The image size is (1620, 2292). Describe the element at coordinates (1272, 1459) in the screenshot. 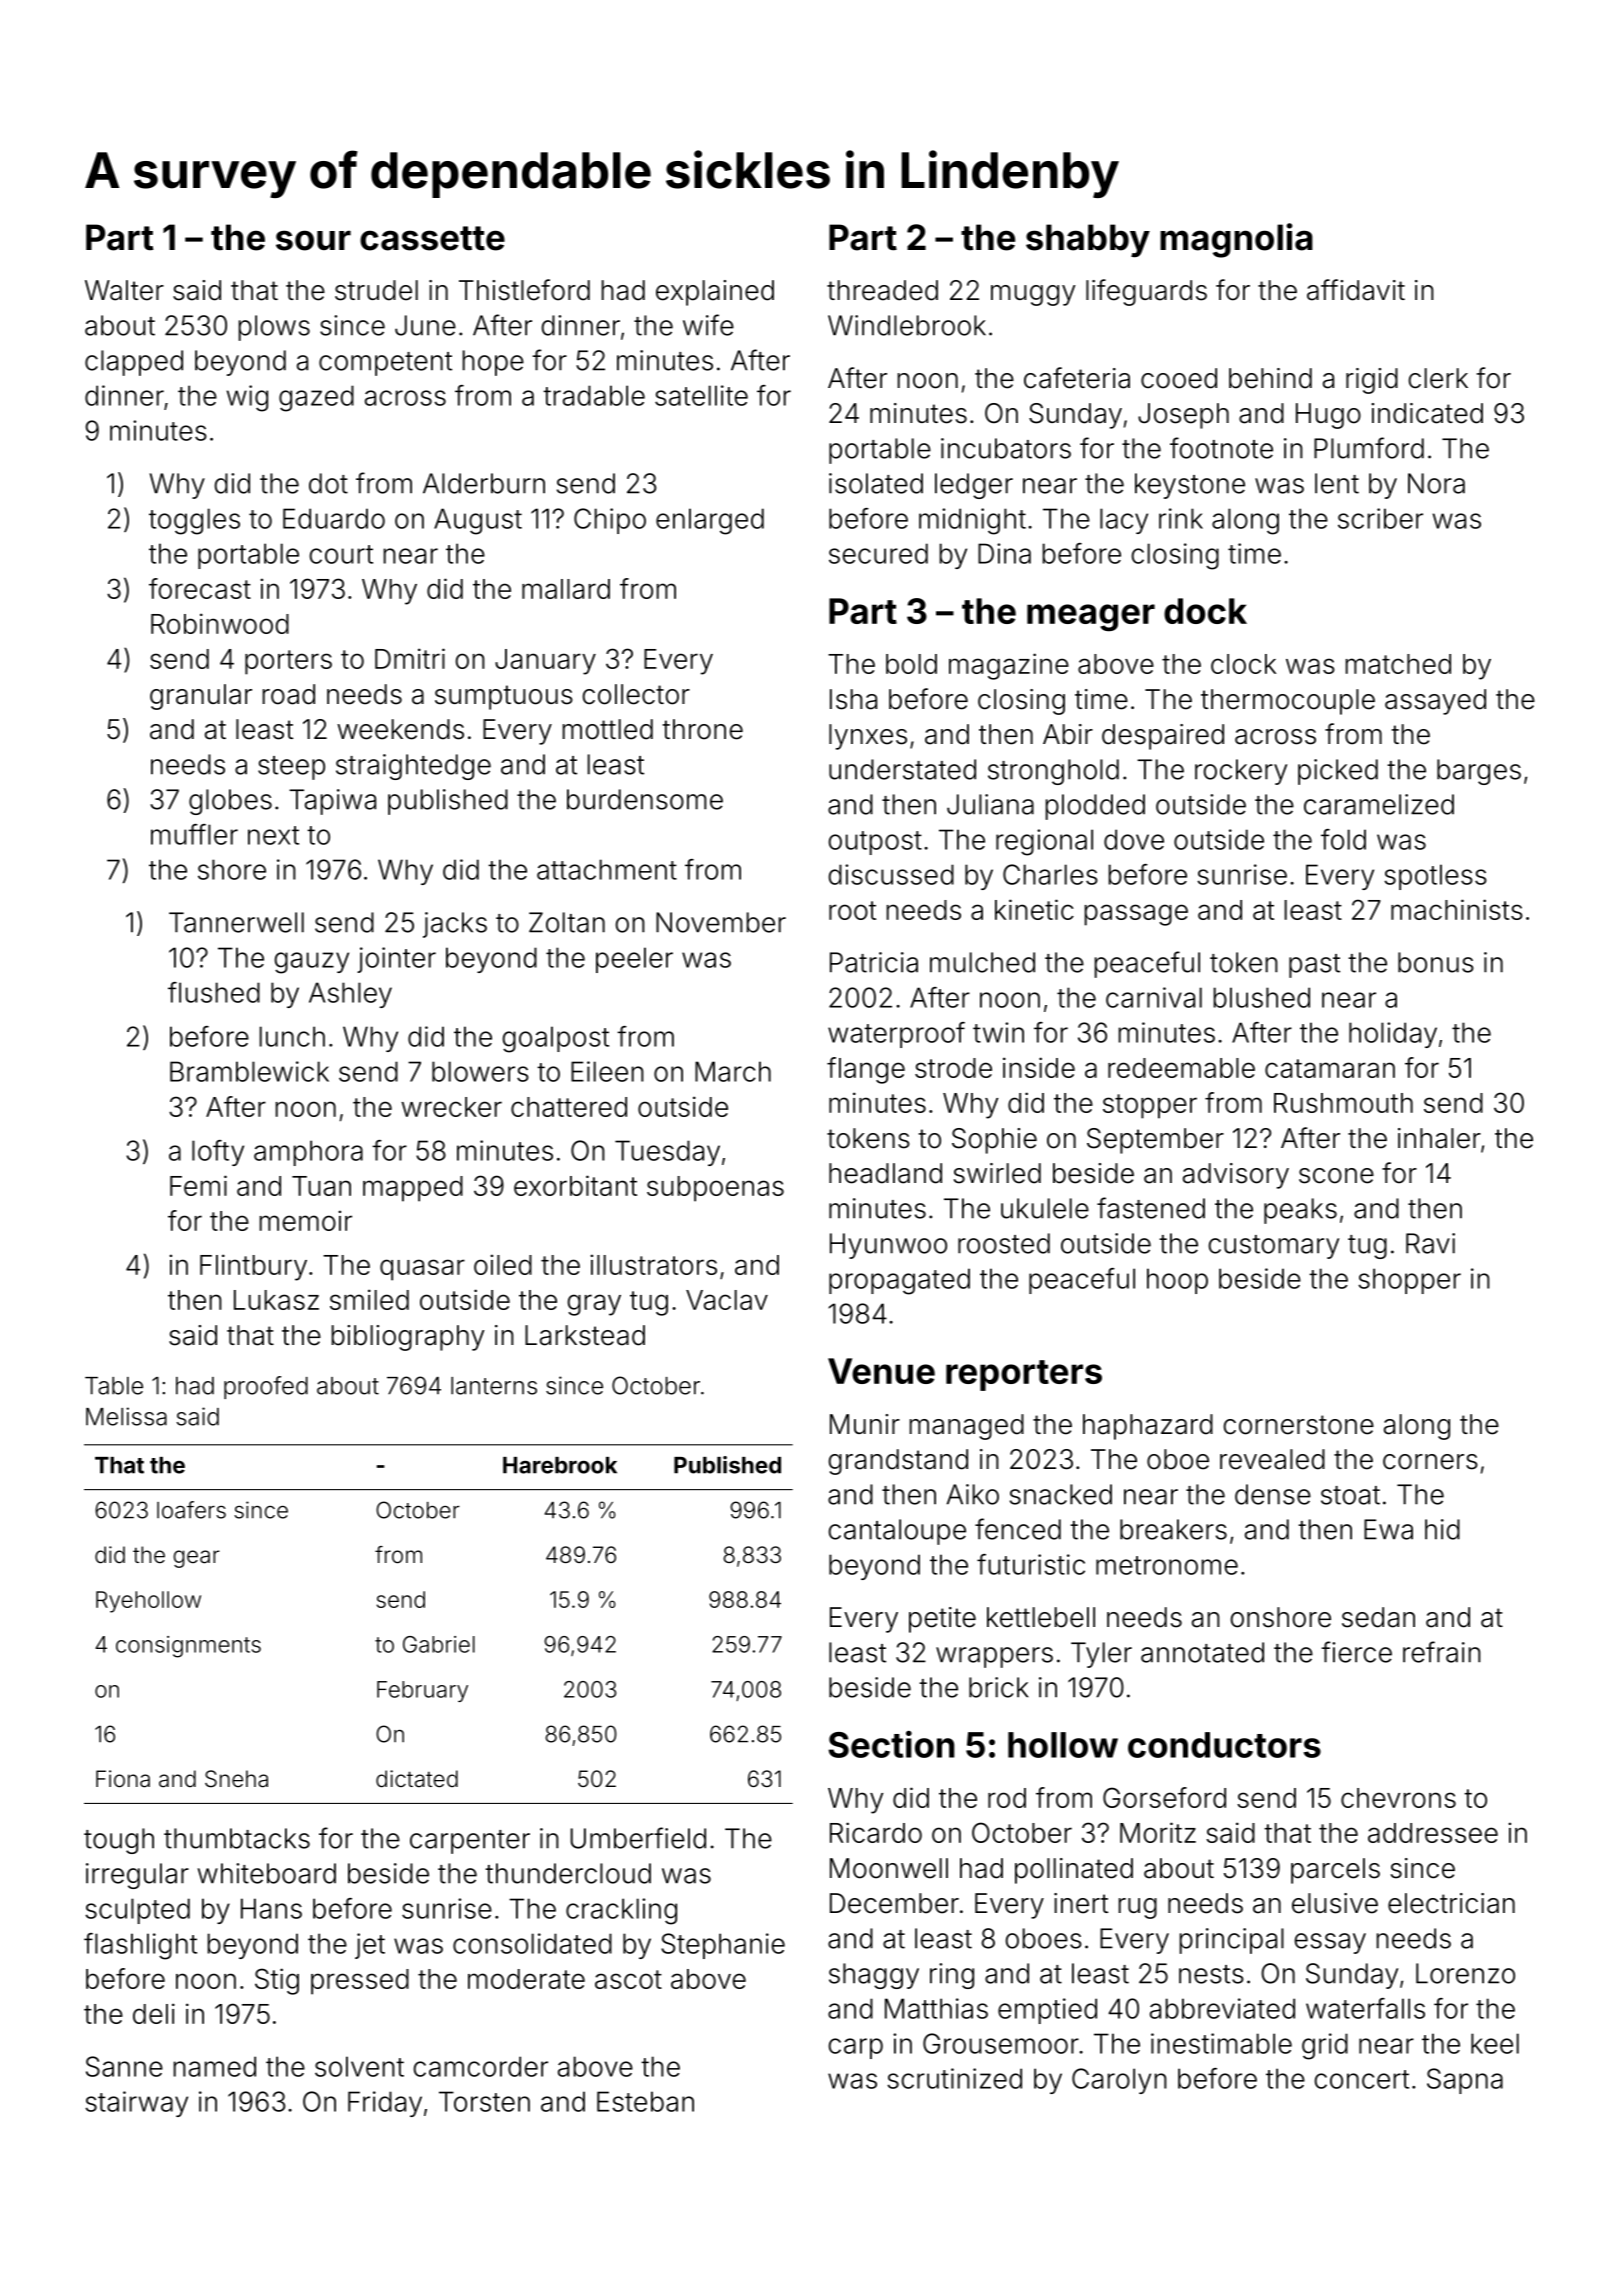

I see `revealed` at that location.
